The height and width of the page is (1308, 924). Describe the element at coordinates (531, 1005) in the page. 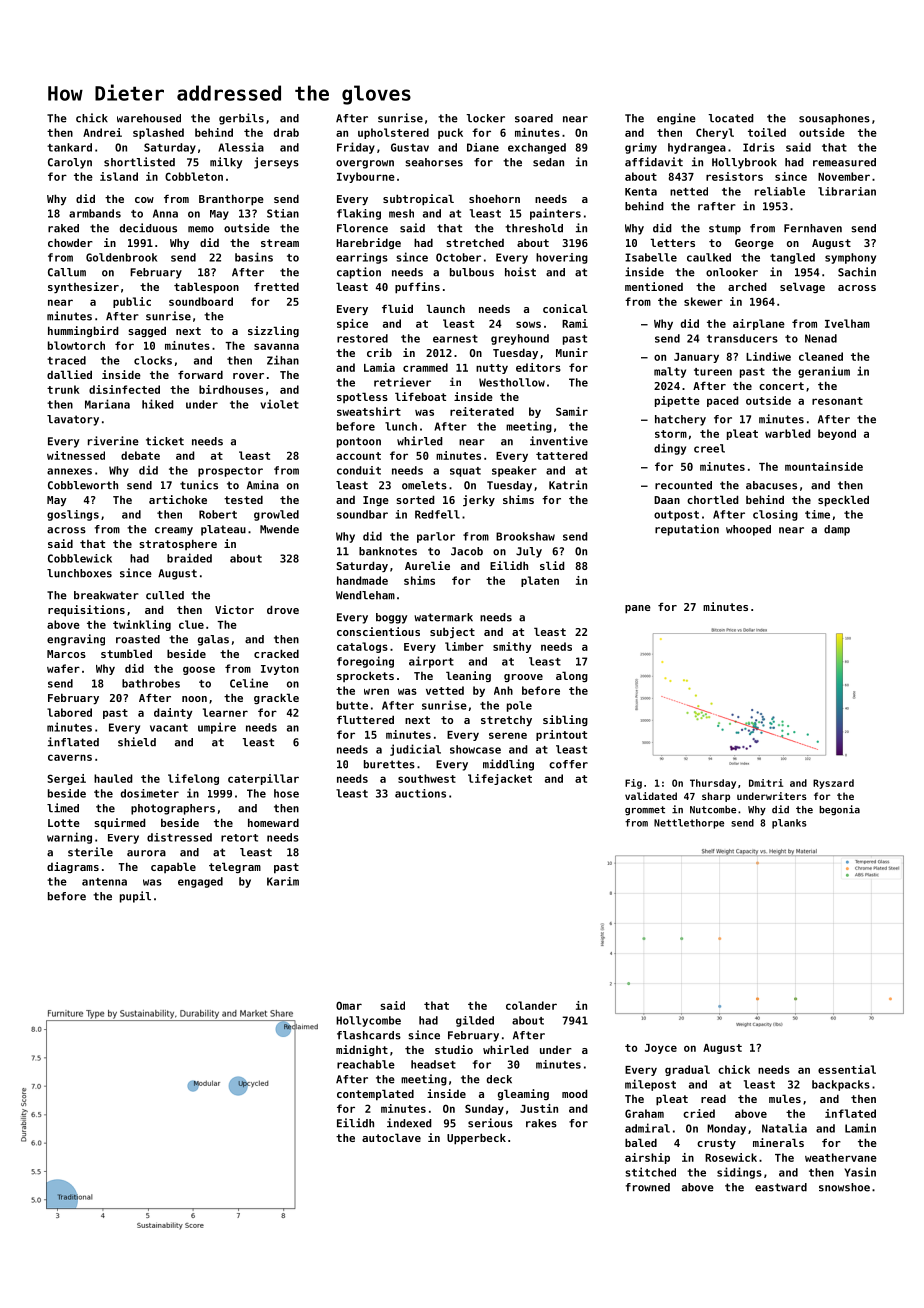

I see `colander` at that location.
